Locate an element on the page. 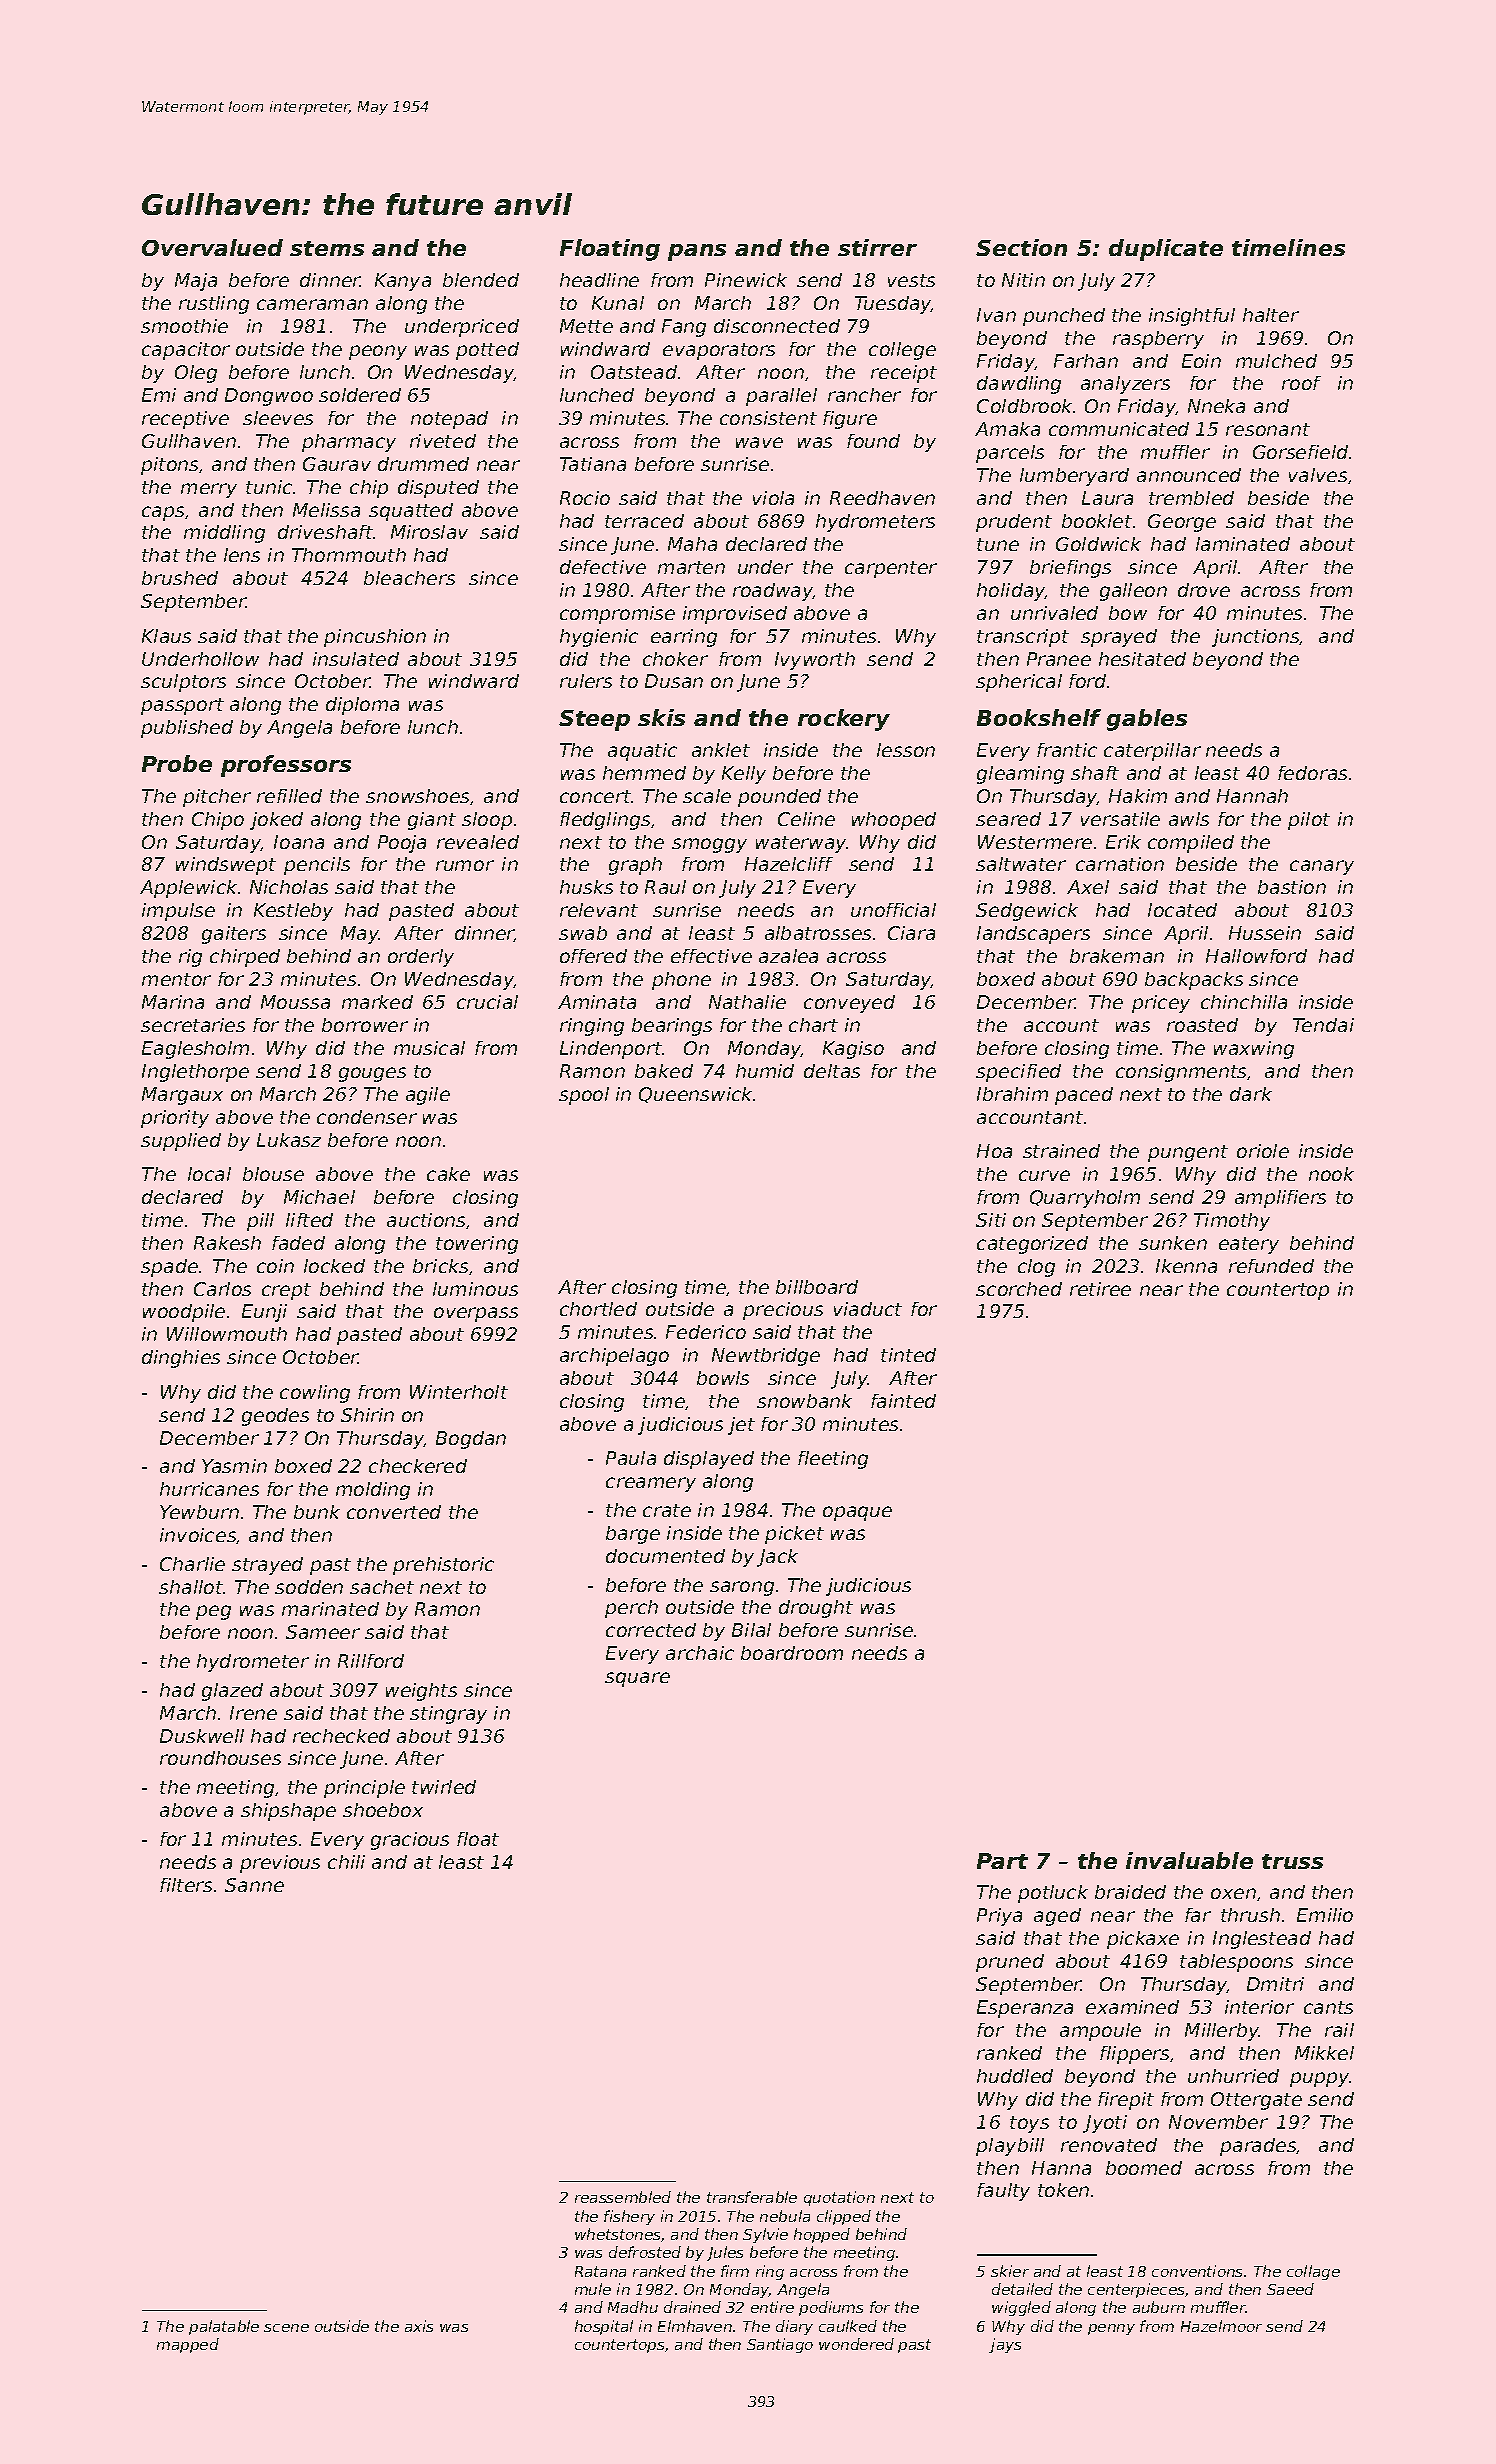 This document has width=1496, height=2464. spool is located at coordinates (584, 1096).
